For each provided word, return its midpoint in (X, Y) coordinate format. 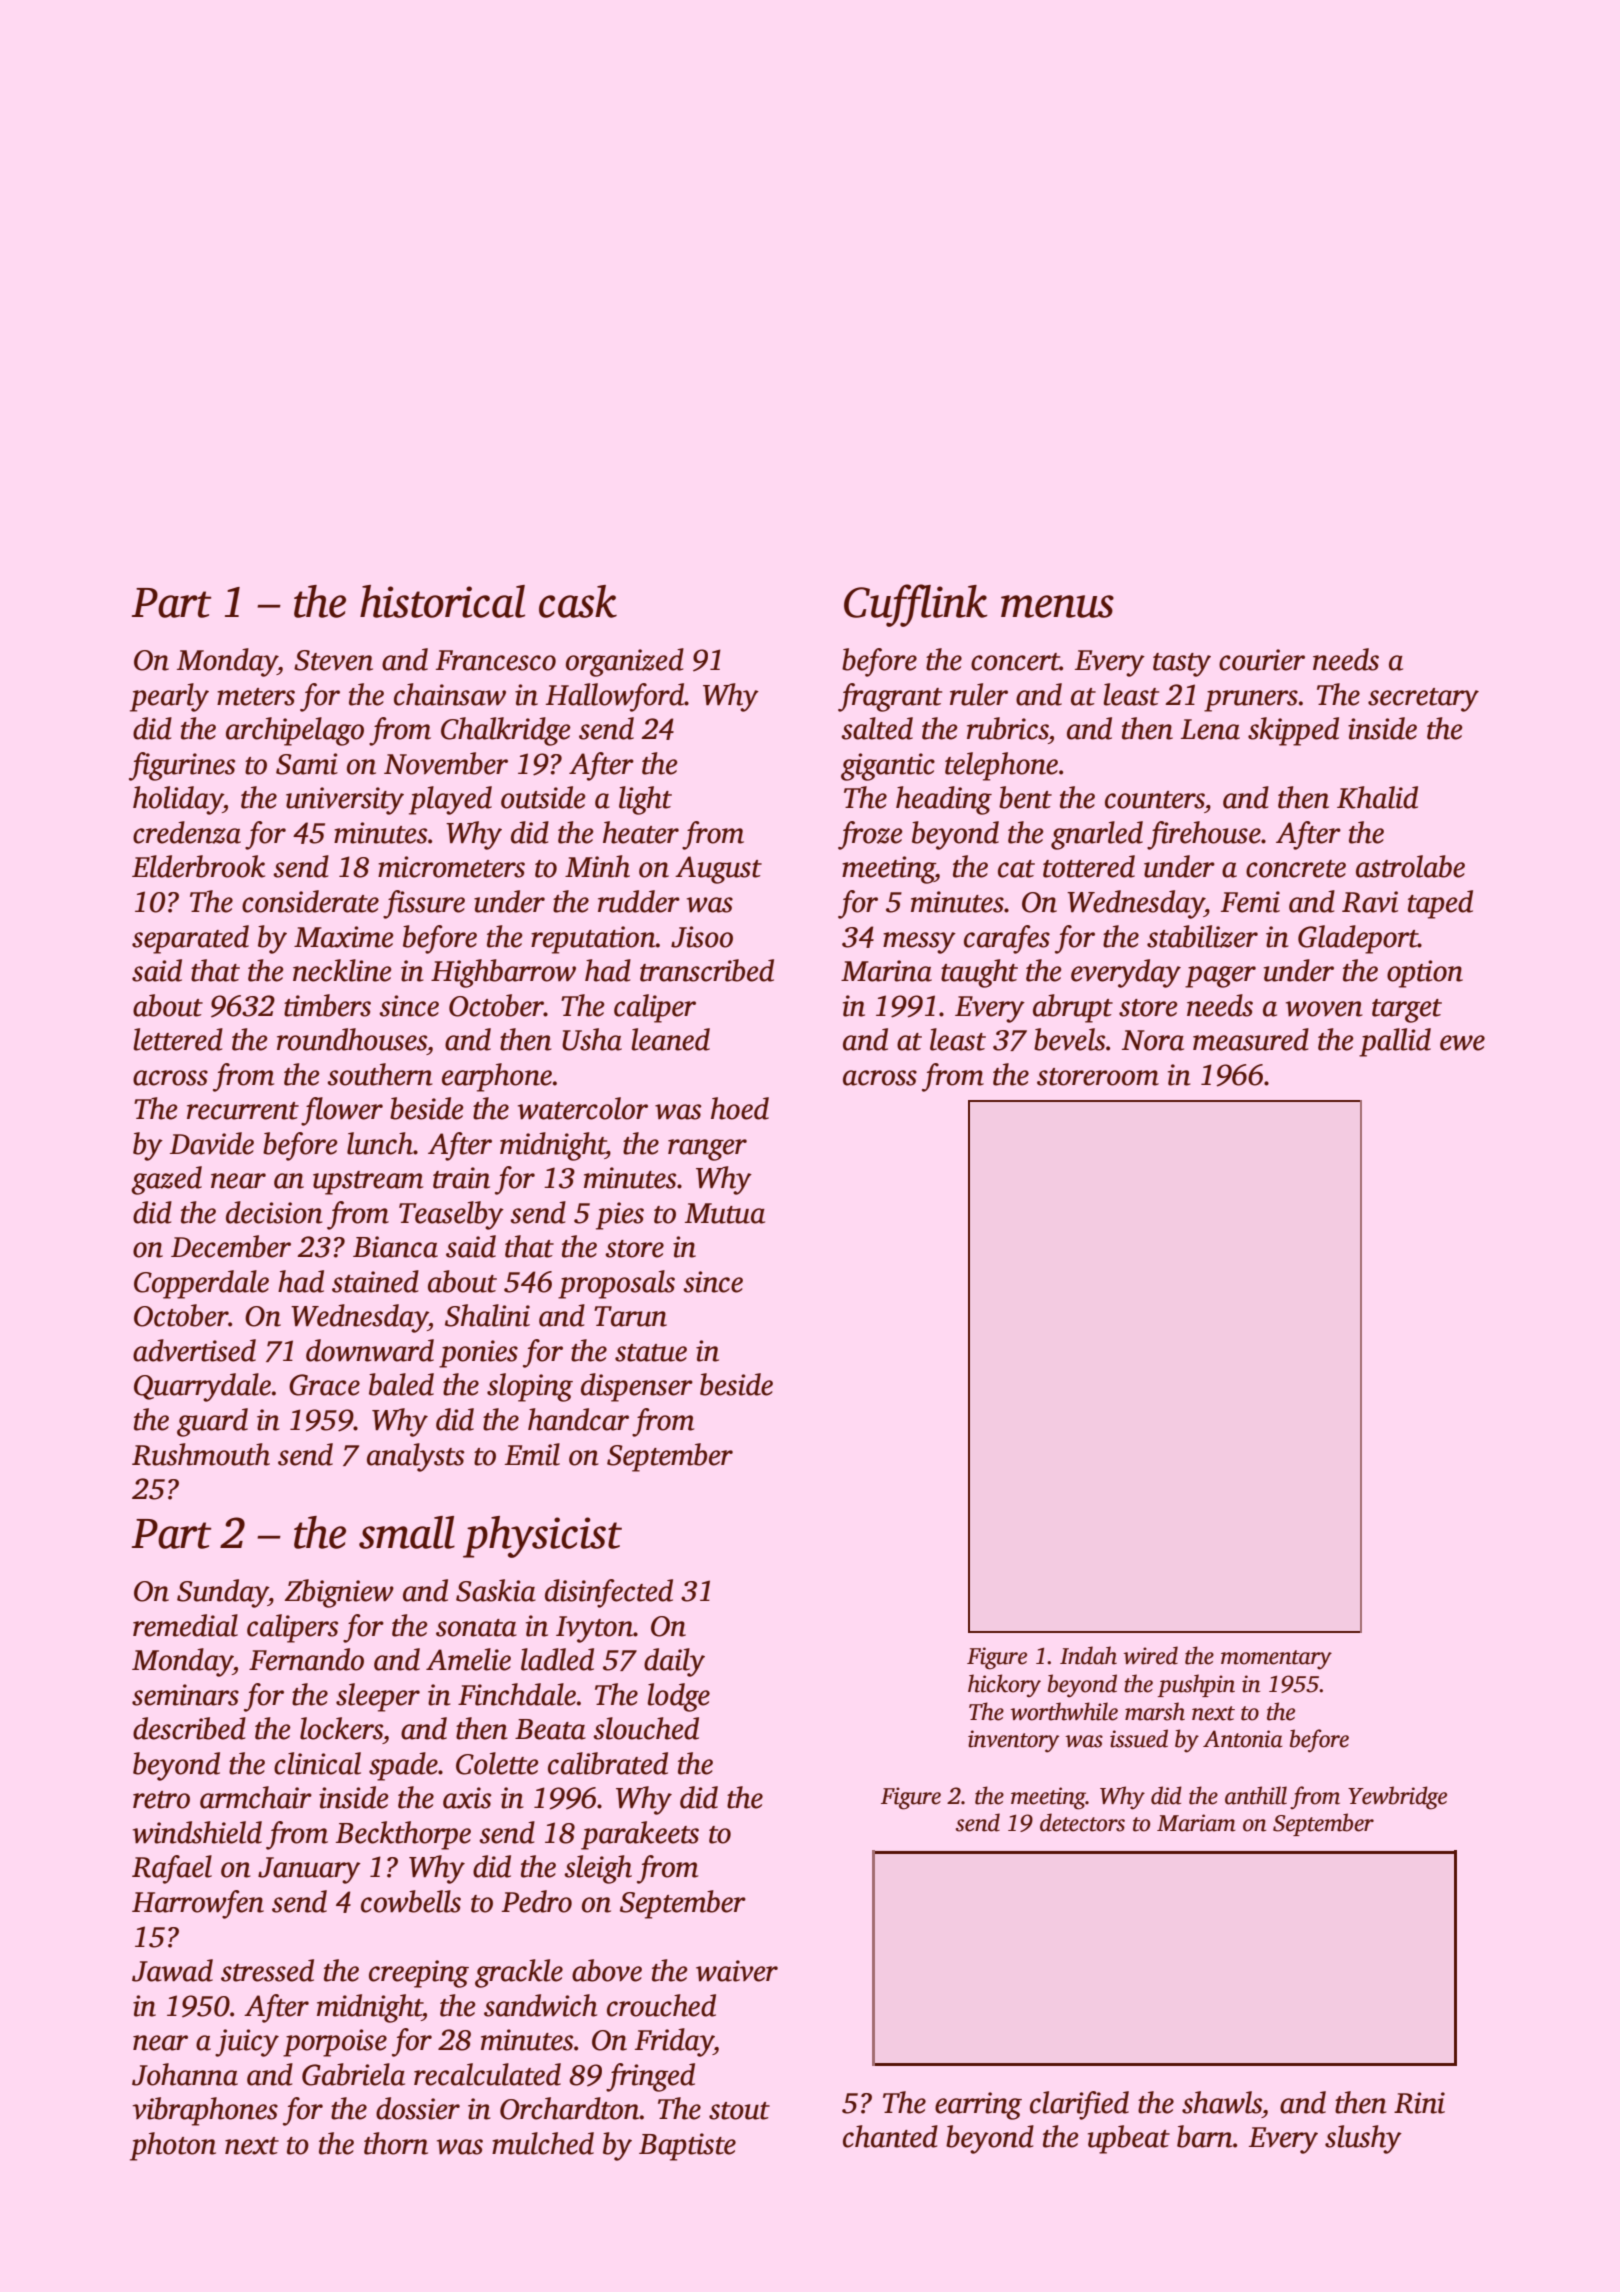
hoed (740, 1108)
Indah (1088, 1655)
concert (1015, 662)
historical (442, 601)
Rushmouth (201, 1454)
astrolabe (1410, 866)
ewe (1462, 1043)
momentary (1276, 1660)
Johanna (185, 2074)
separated (190, 939)
